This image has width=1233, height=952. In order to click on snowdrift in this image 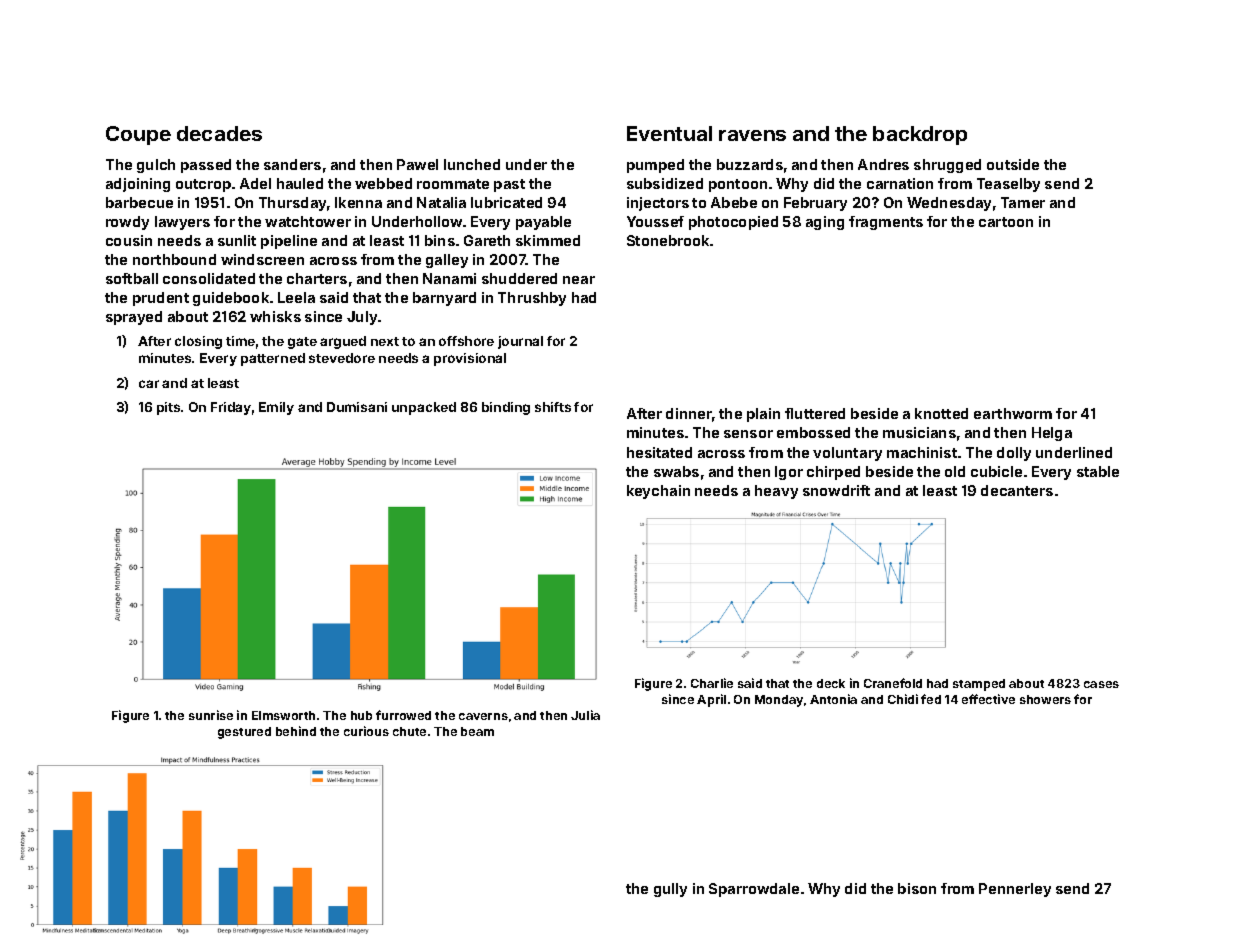, I will do `click(836, 490)`.
